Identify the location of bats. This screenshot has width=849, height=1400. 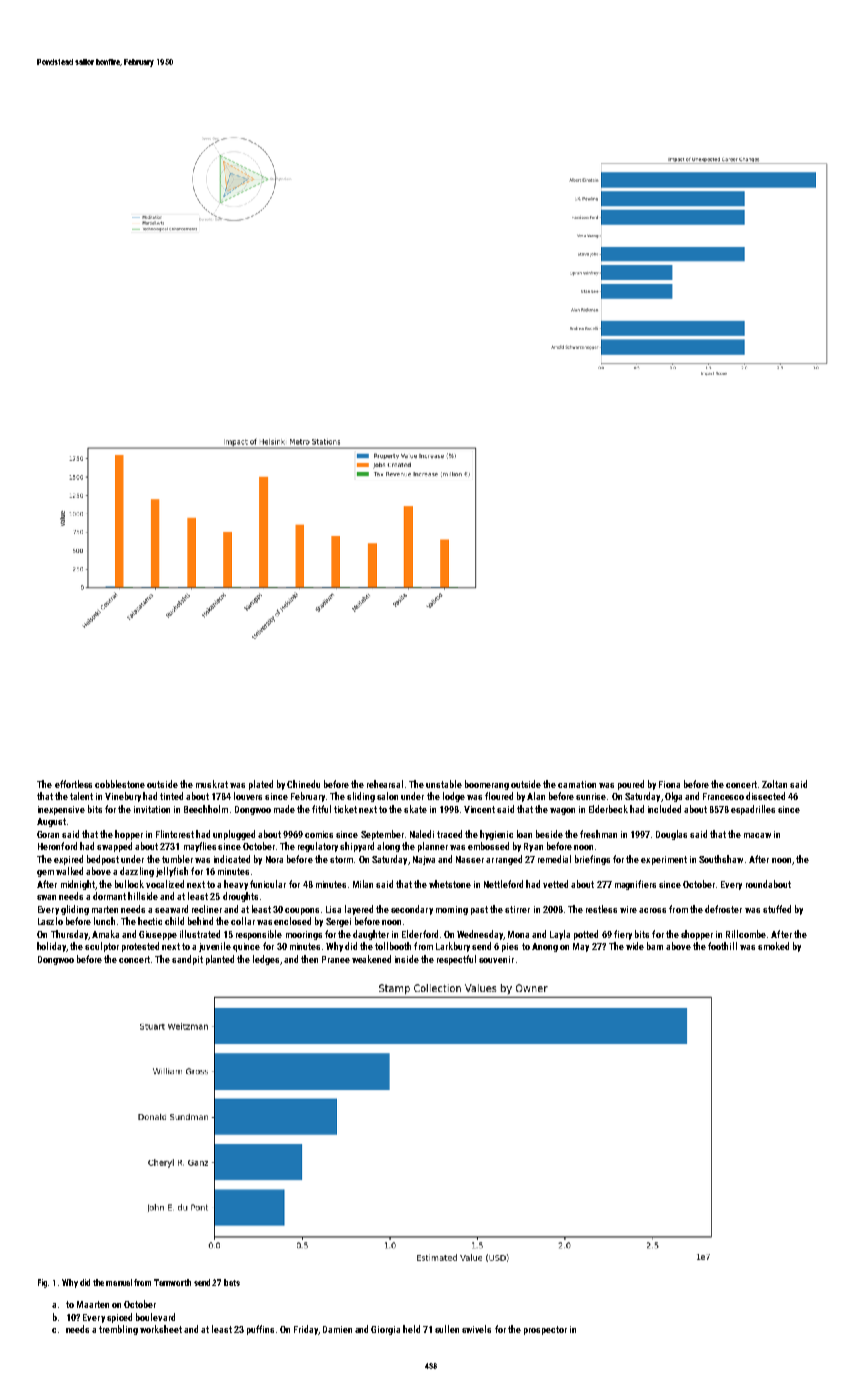
(232, 1282).
